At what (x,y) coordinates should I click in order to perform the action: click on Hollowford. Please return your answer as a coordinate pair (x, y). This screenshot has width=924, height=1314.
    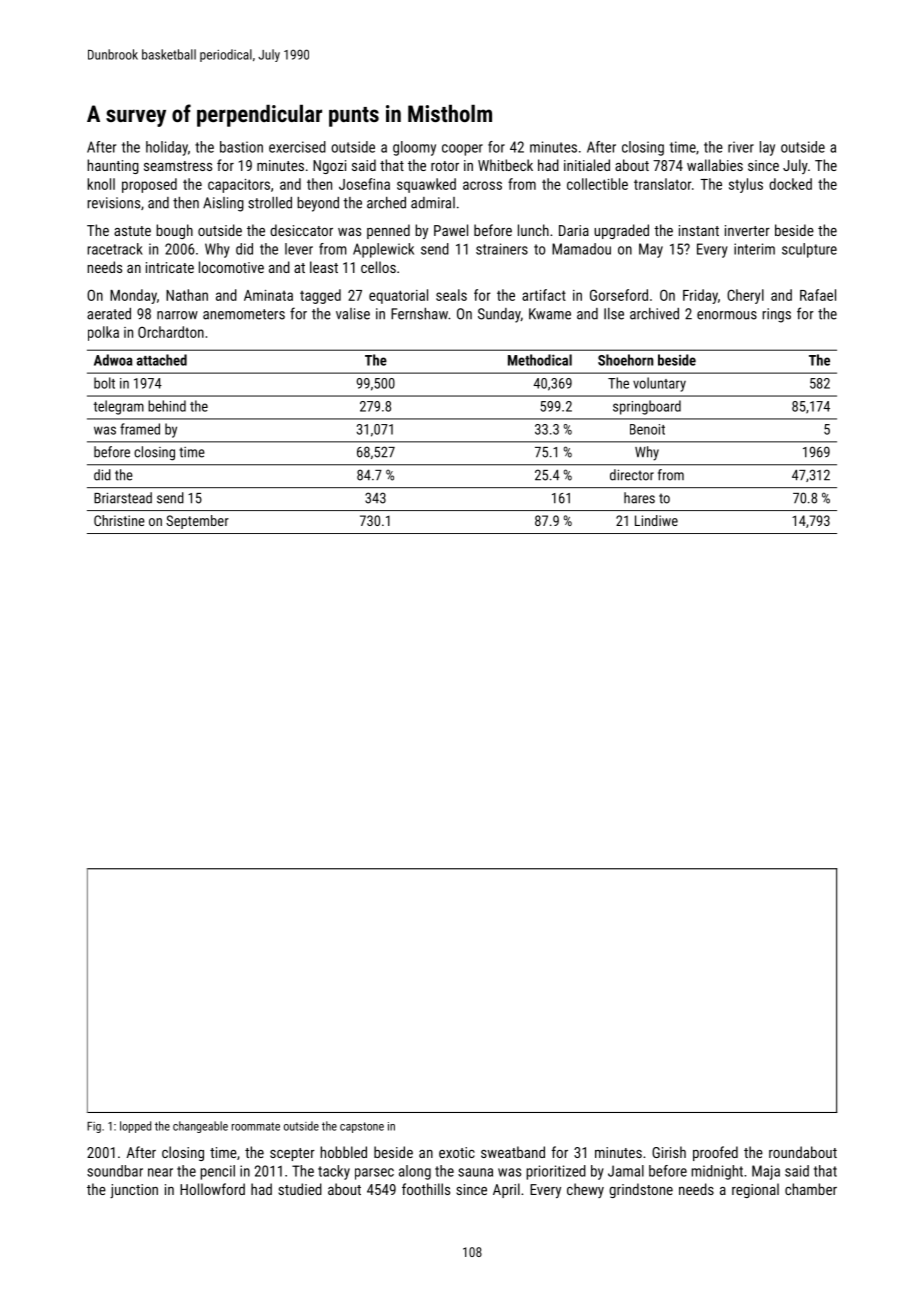
    Looking at the image, I should click on (212, 1189).
